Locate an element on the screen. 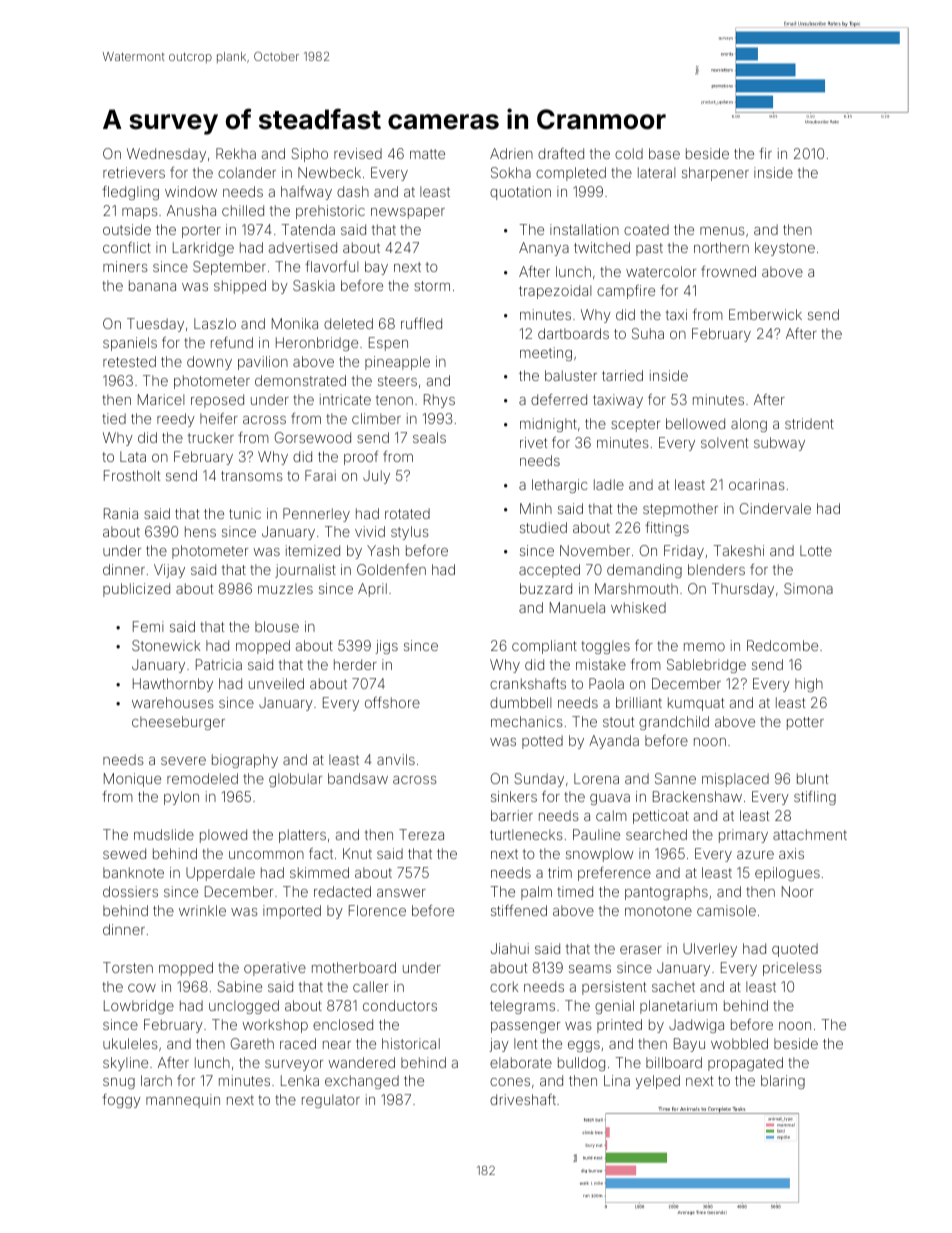 This screenshot has width=952, height=1233. unveiled is located at coordinates (276, 683).
